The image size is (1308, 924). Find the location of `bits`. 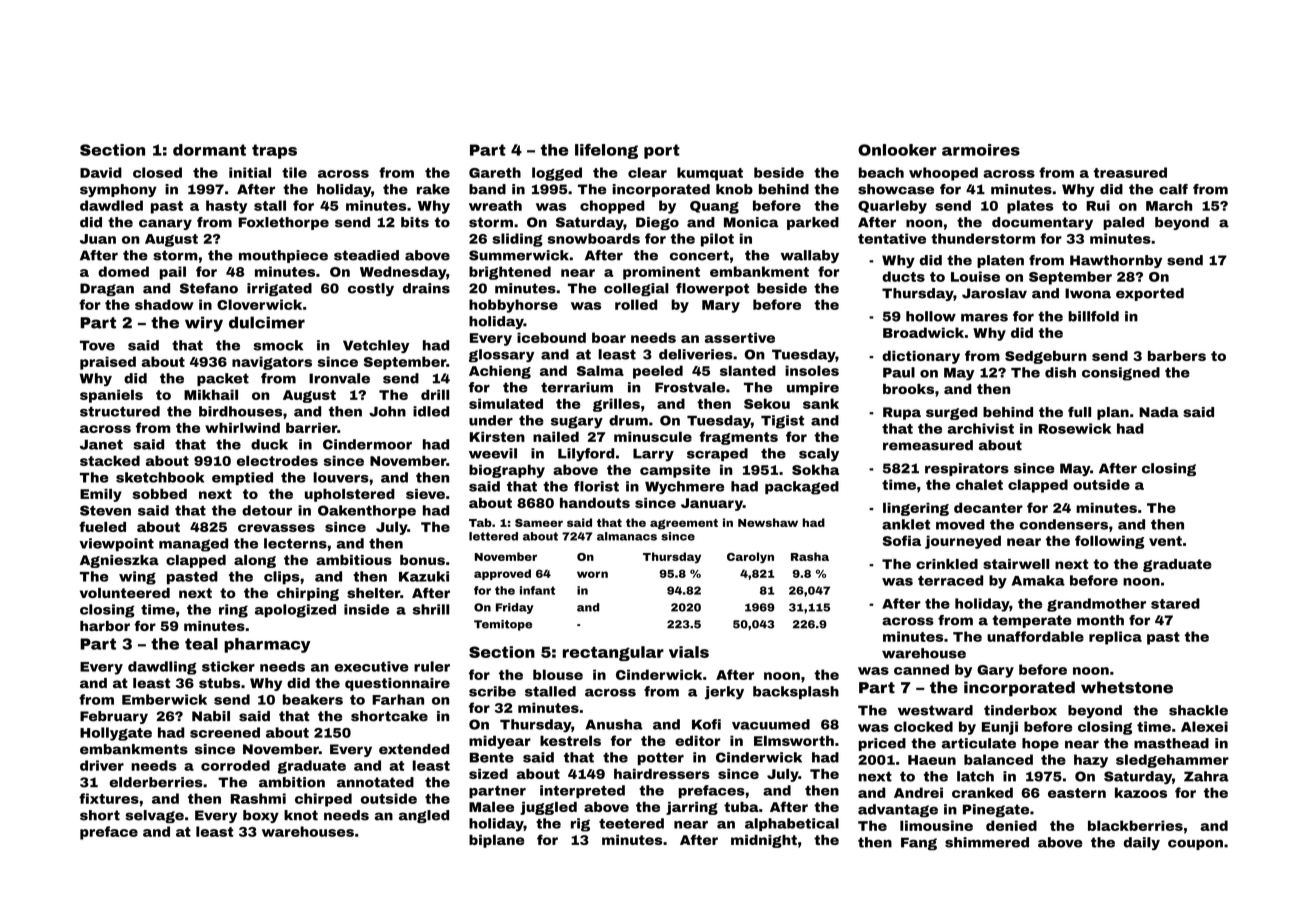

bits is located at coordinates (415, 222).
